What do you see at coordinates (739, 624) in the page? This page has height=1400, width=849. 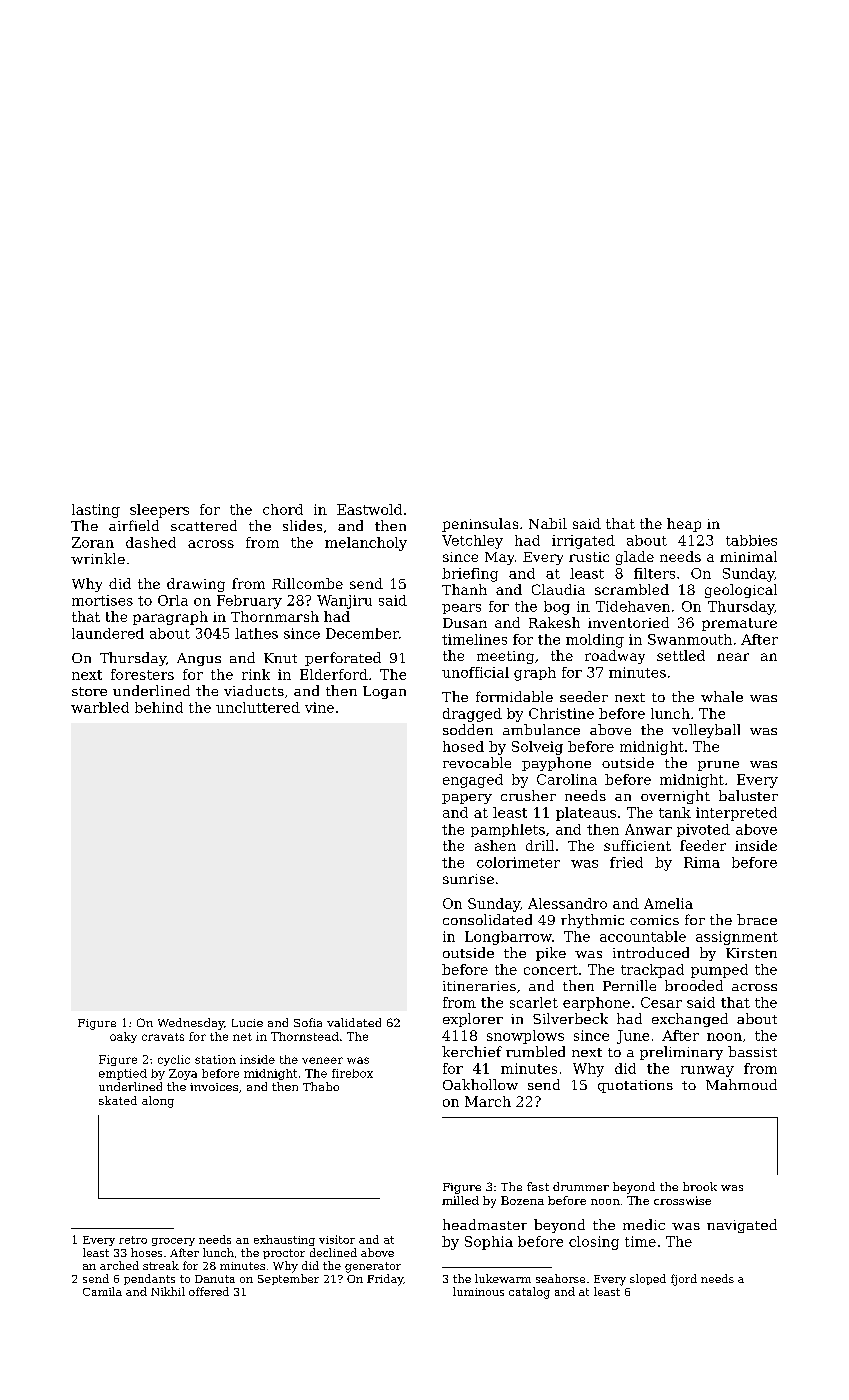 I see `premature` at bounding box center [739, 624].
